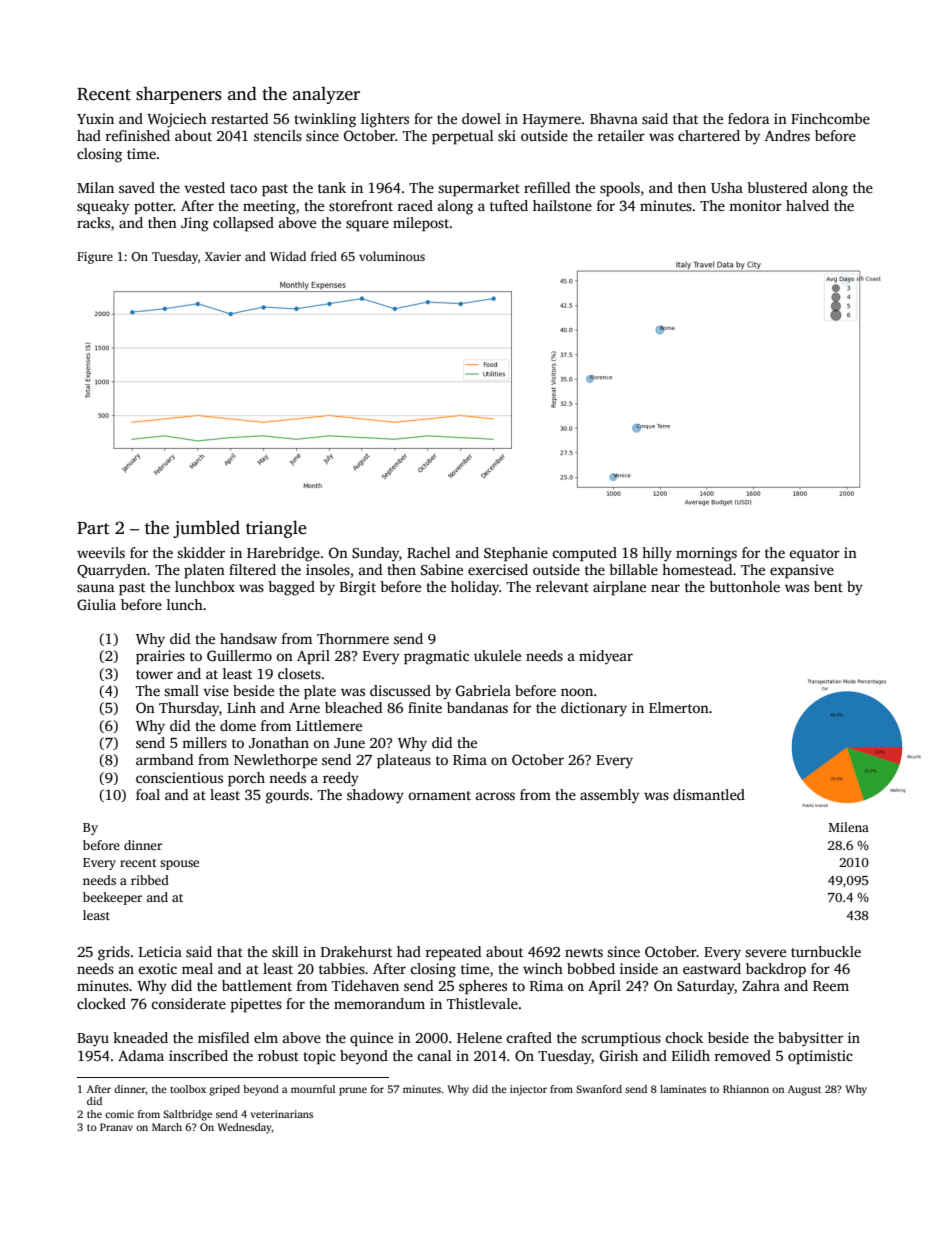 The height and width of the screenshot is (1233, 952). I want to click on across, so click(495, 796).
